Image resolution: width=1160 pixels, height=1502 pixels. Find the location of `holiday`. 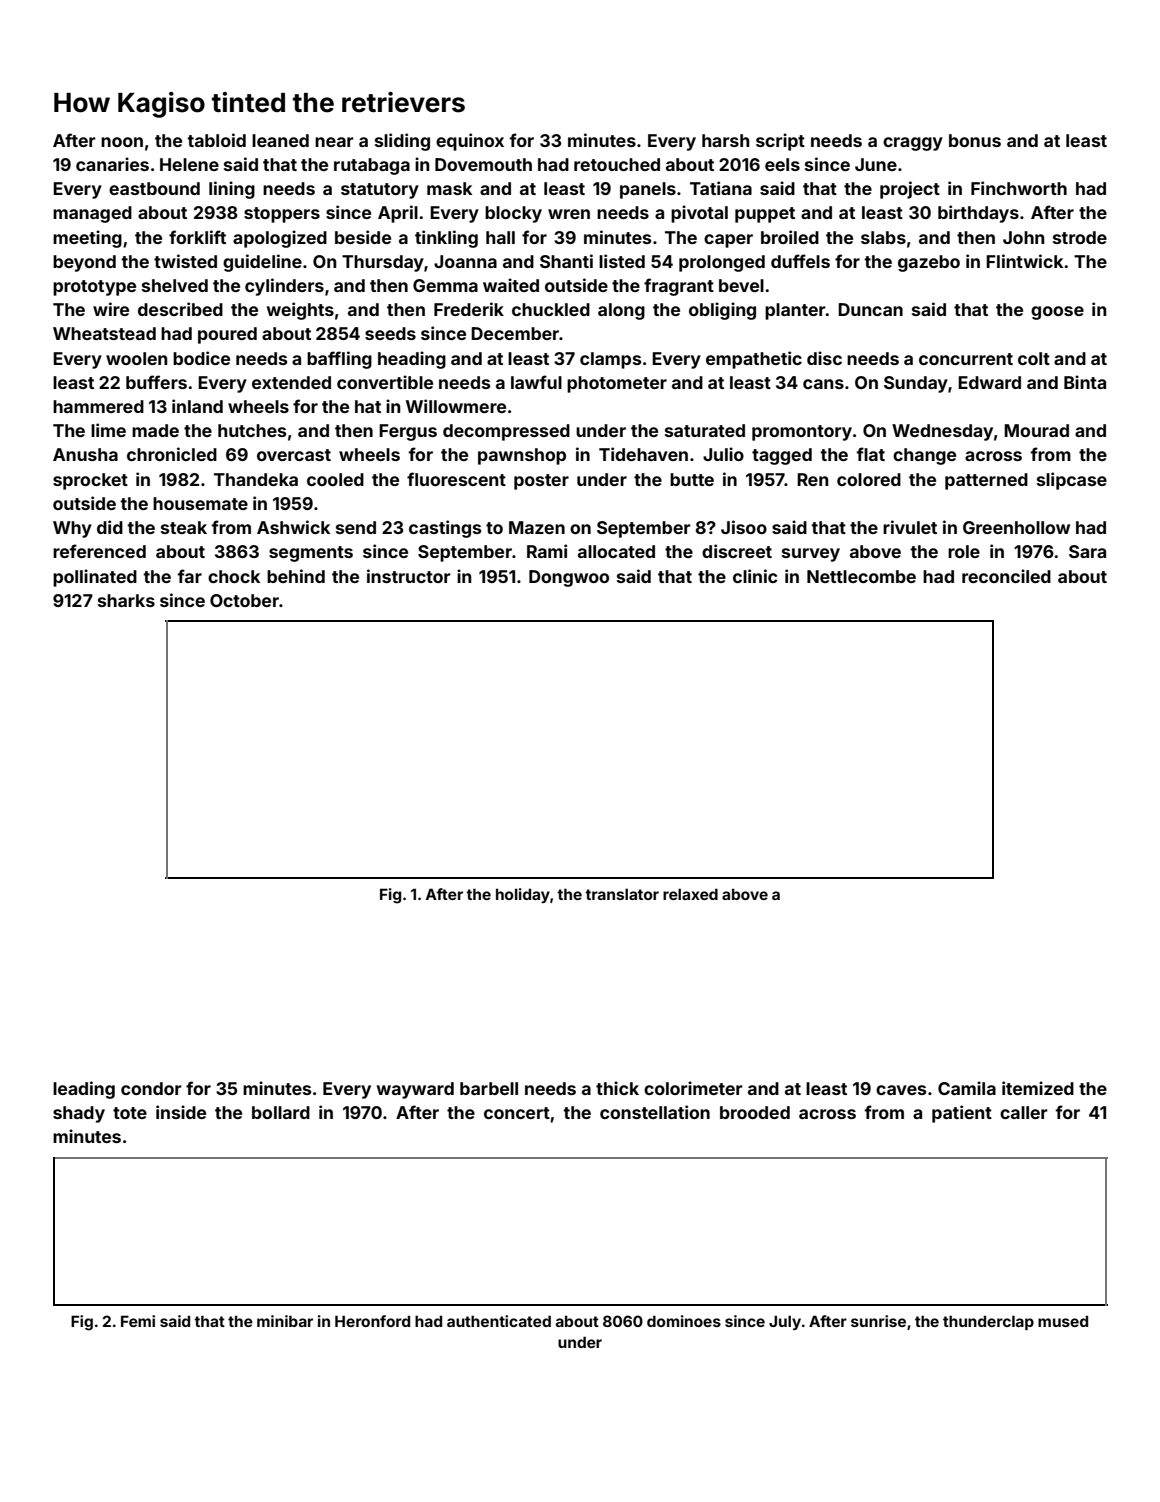

holiday is located at coordinates (523, 895).
